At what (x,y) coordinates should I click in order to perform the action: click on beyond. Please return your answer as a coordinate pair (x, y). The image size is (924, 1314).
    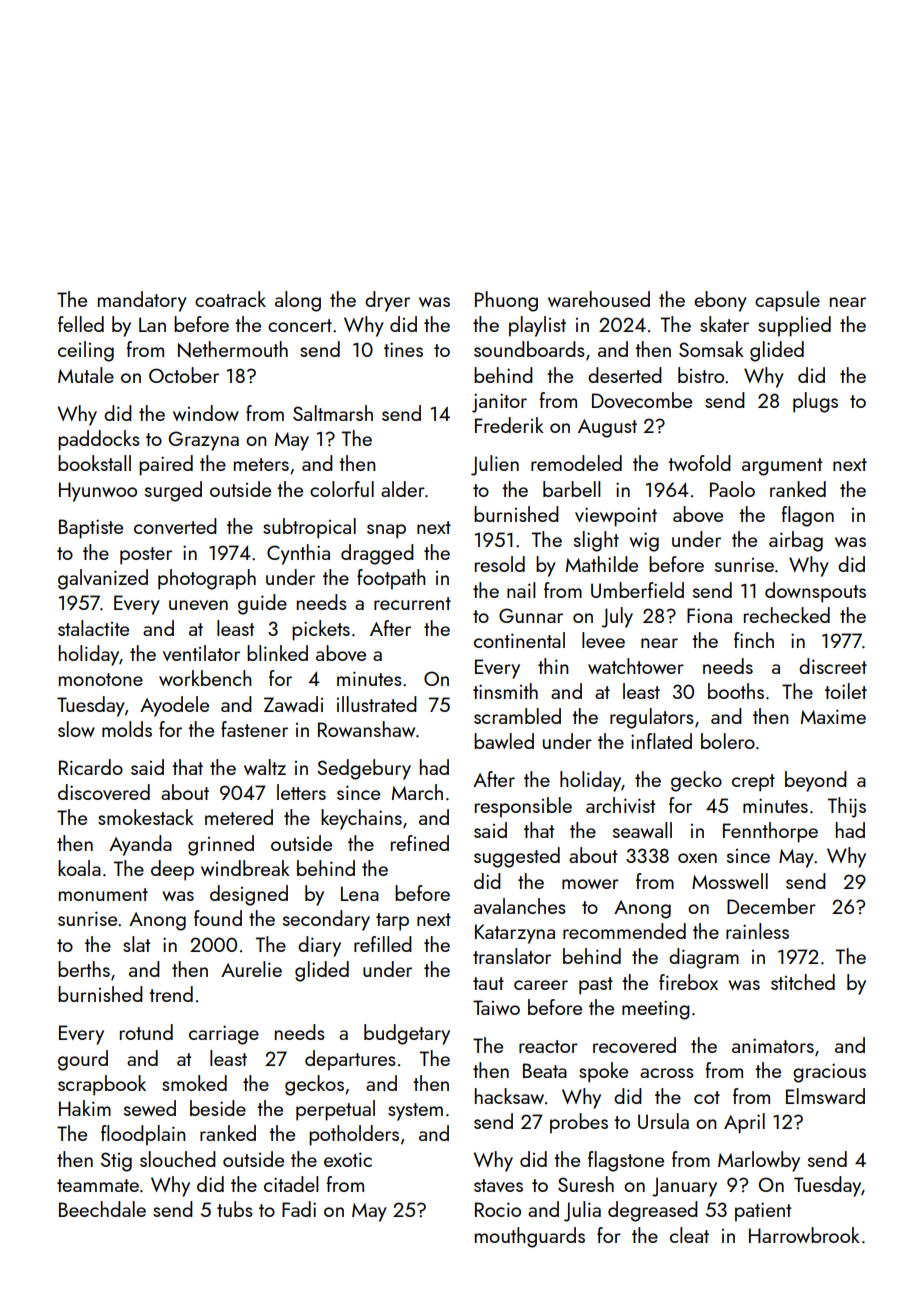
    Looking at the image, I should click on (816, 781).
